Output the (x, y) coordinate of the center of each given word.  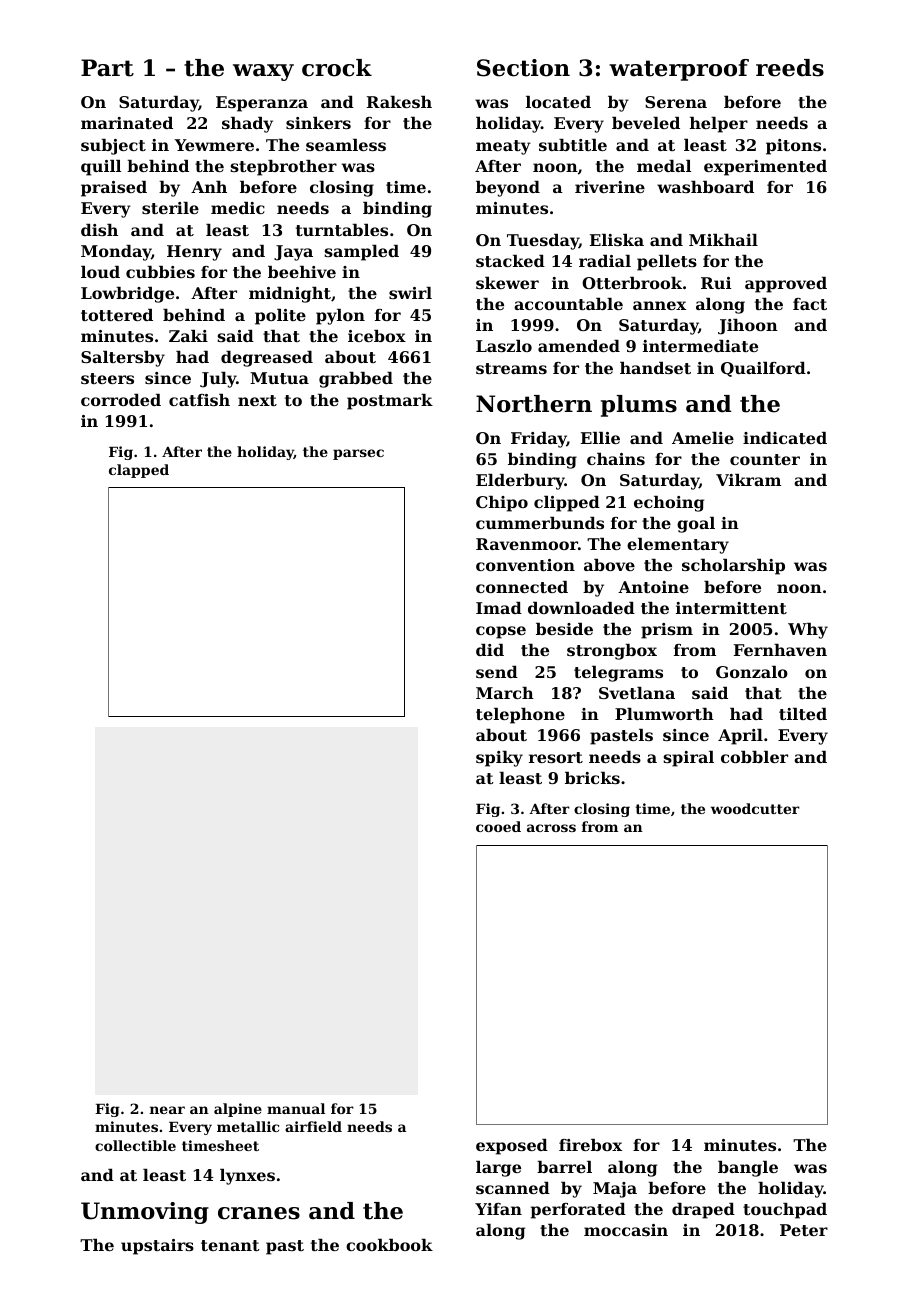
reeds (790, 68)
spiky (499, 759)
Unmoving (145, 1213)
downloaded (581, 608)
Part (107, 68)
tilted (803, 714)
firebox (590, 1145)
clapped (139, 471)
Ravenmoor (527, 544)
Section (523, 68)
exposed (512, 1147)
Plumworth (664, 714)
